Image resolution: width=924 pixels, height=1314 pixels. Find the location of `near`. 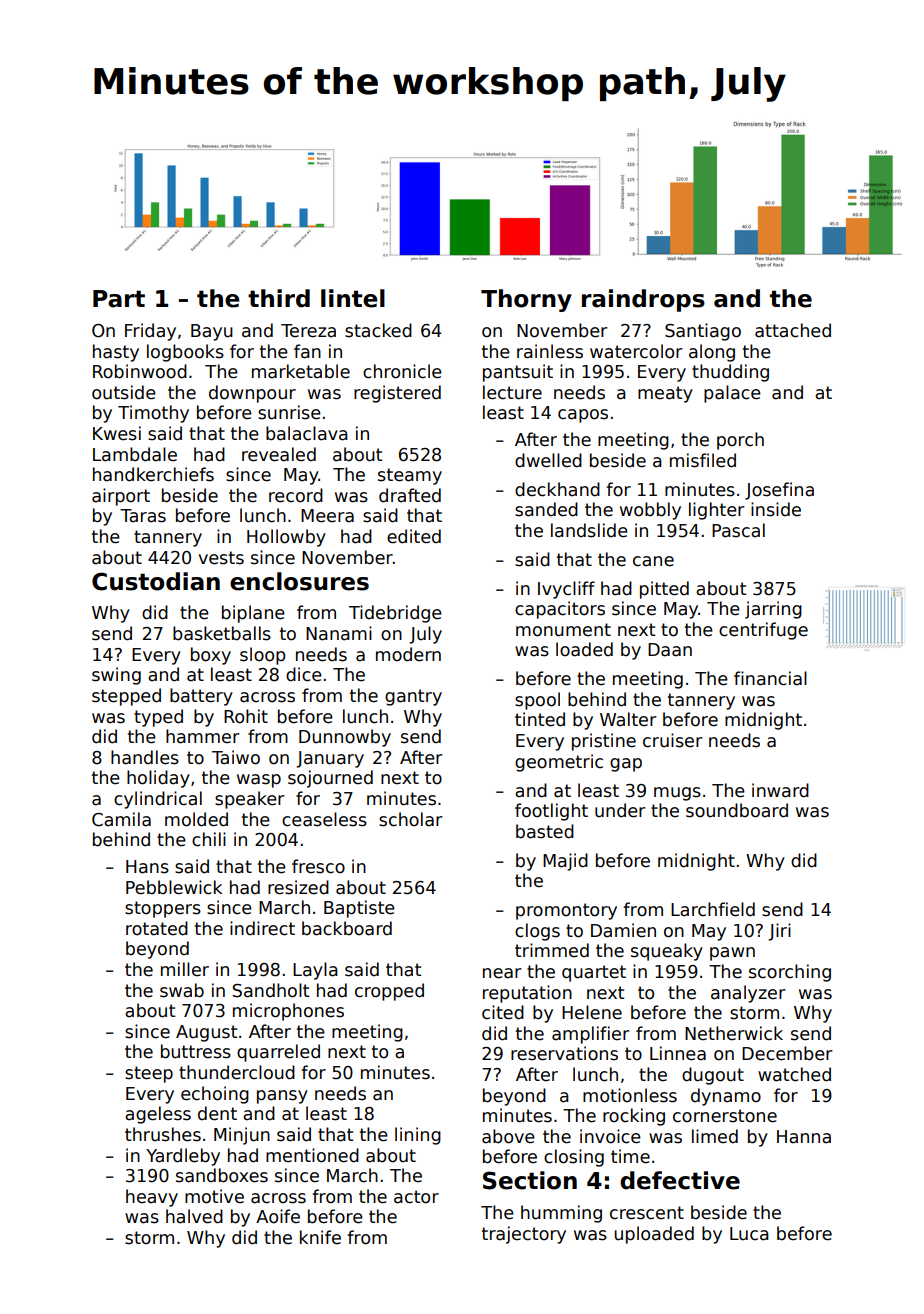

near is located at coordinates (502, 973).
